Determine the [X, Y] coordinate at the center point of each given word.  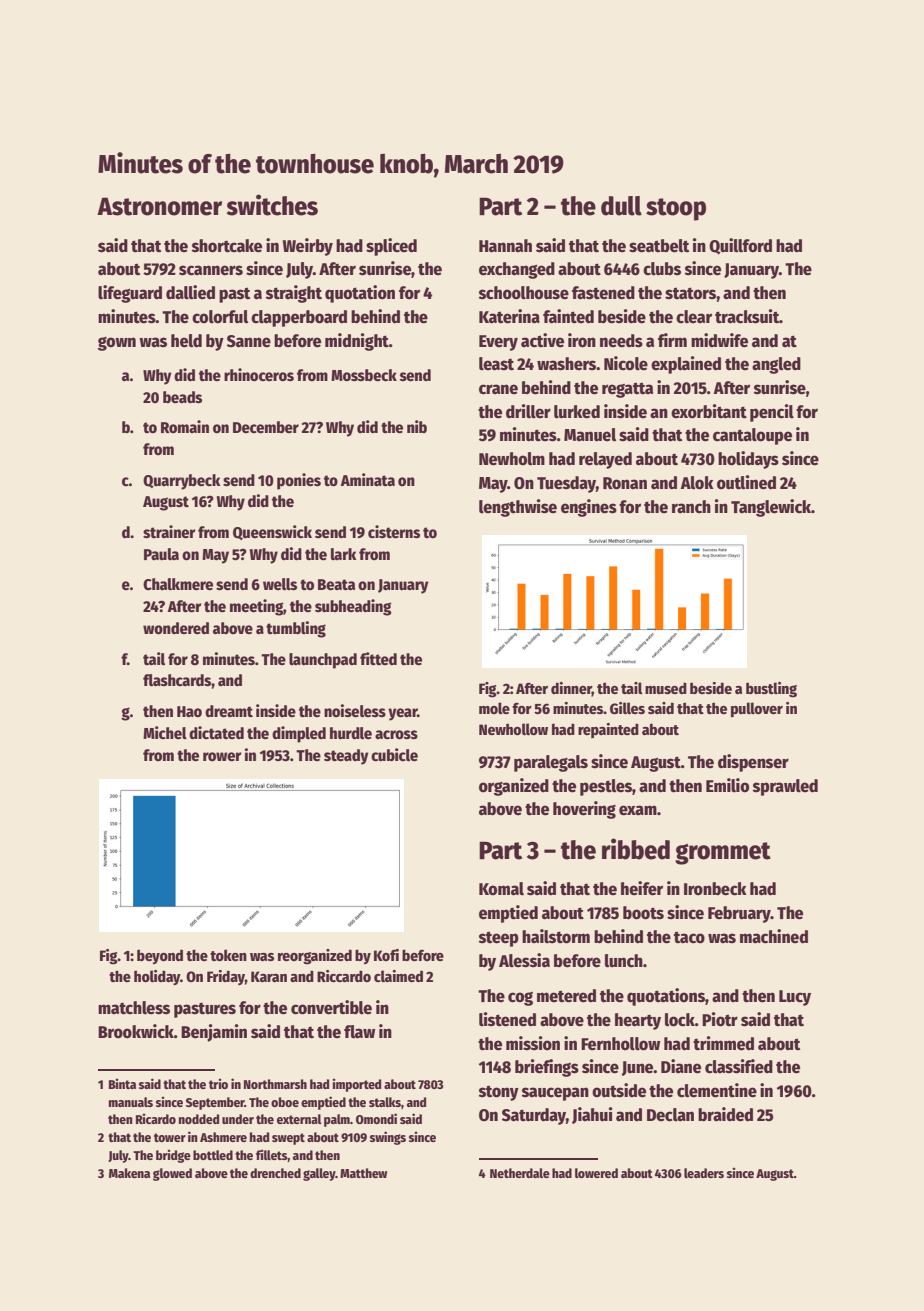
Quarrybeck [181, 482]
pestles [606, 787]
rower [222, 757]
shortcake [227, 246]
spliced [391, 247]
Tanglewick [771, 508]
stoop [676, 209]
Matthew [363, 1173]
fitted [378, 658]
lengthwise [518, 508]
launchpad [323, 661]
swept [288, 1139]
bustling [771, 690]
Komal [501, 889]
